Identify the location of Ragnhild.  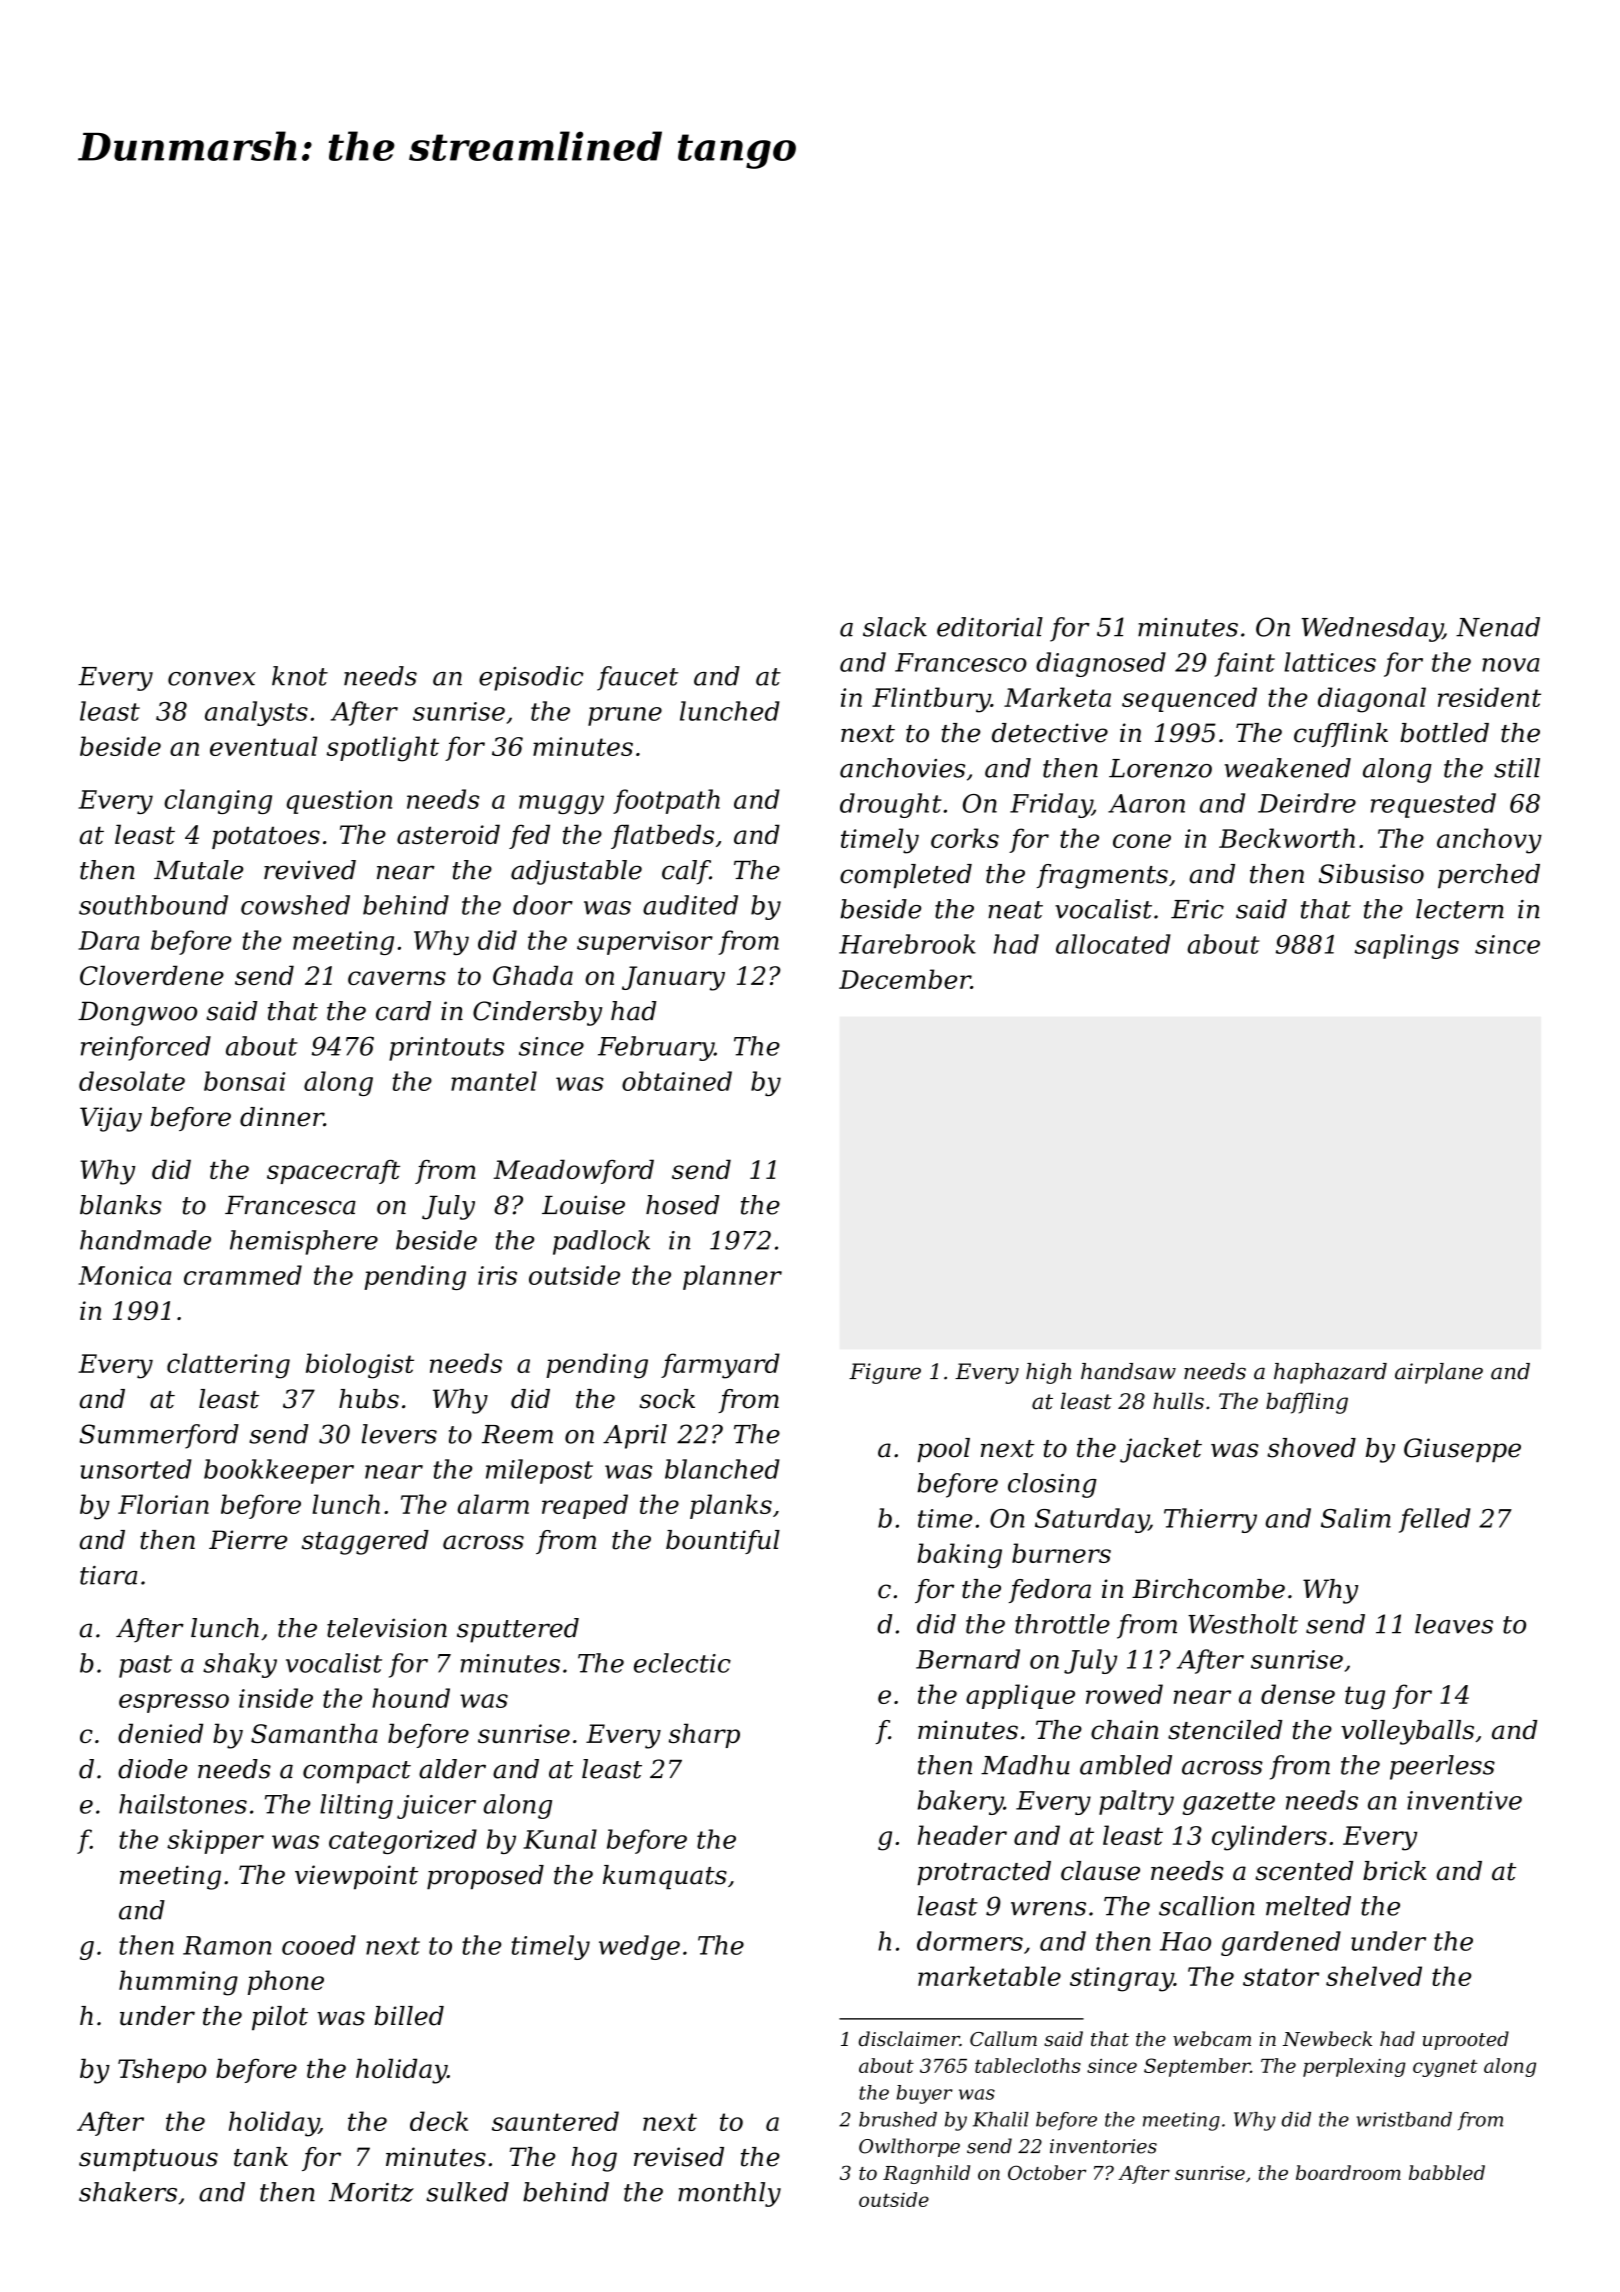
(926, 2174).
